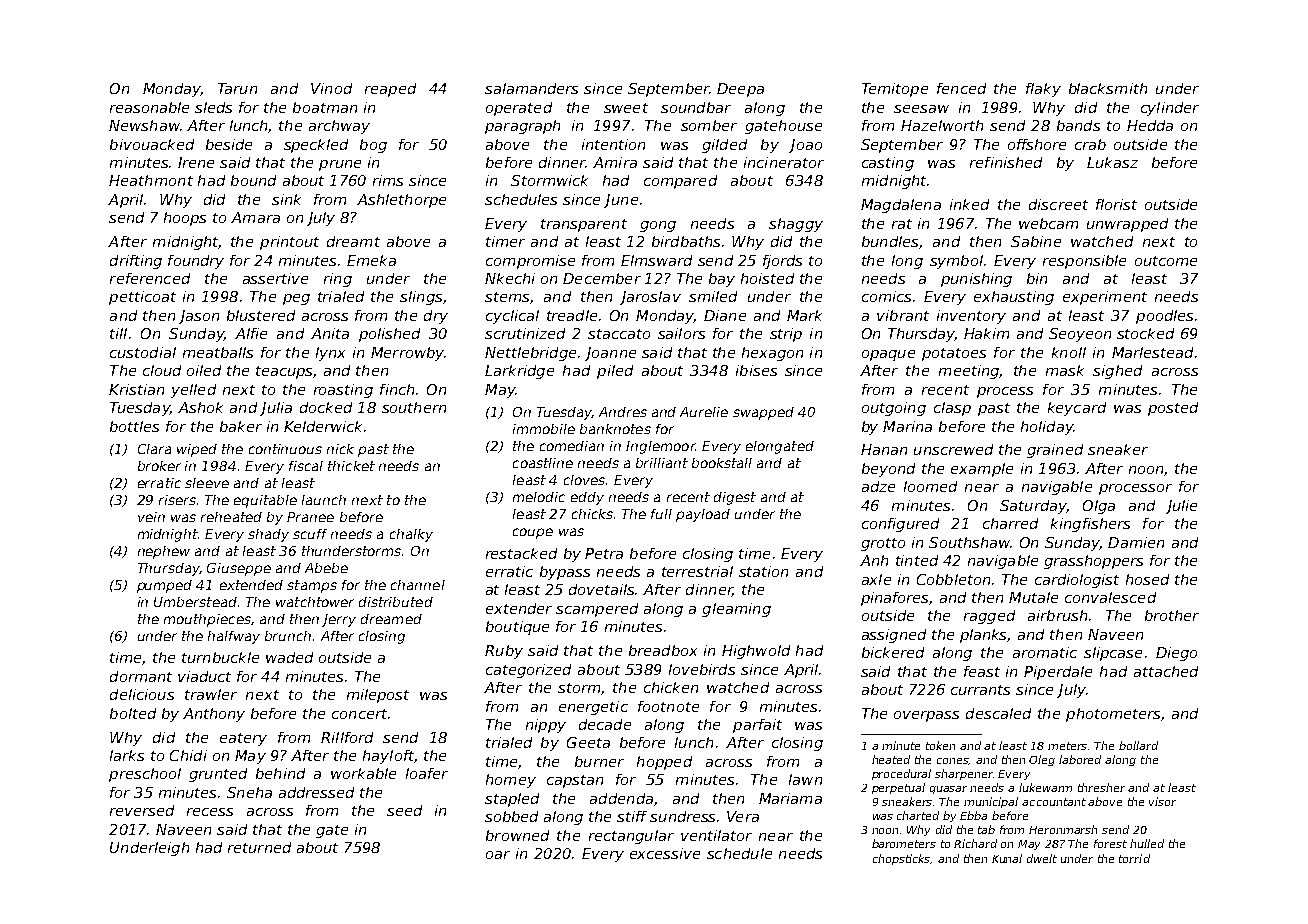 The image size is (1308, 924). What do you see at coordinates (626, 108) in the screenshot?
I see `sweet` at bounding box center [626, 108].
